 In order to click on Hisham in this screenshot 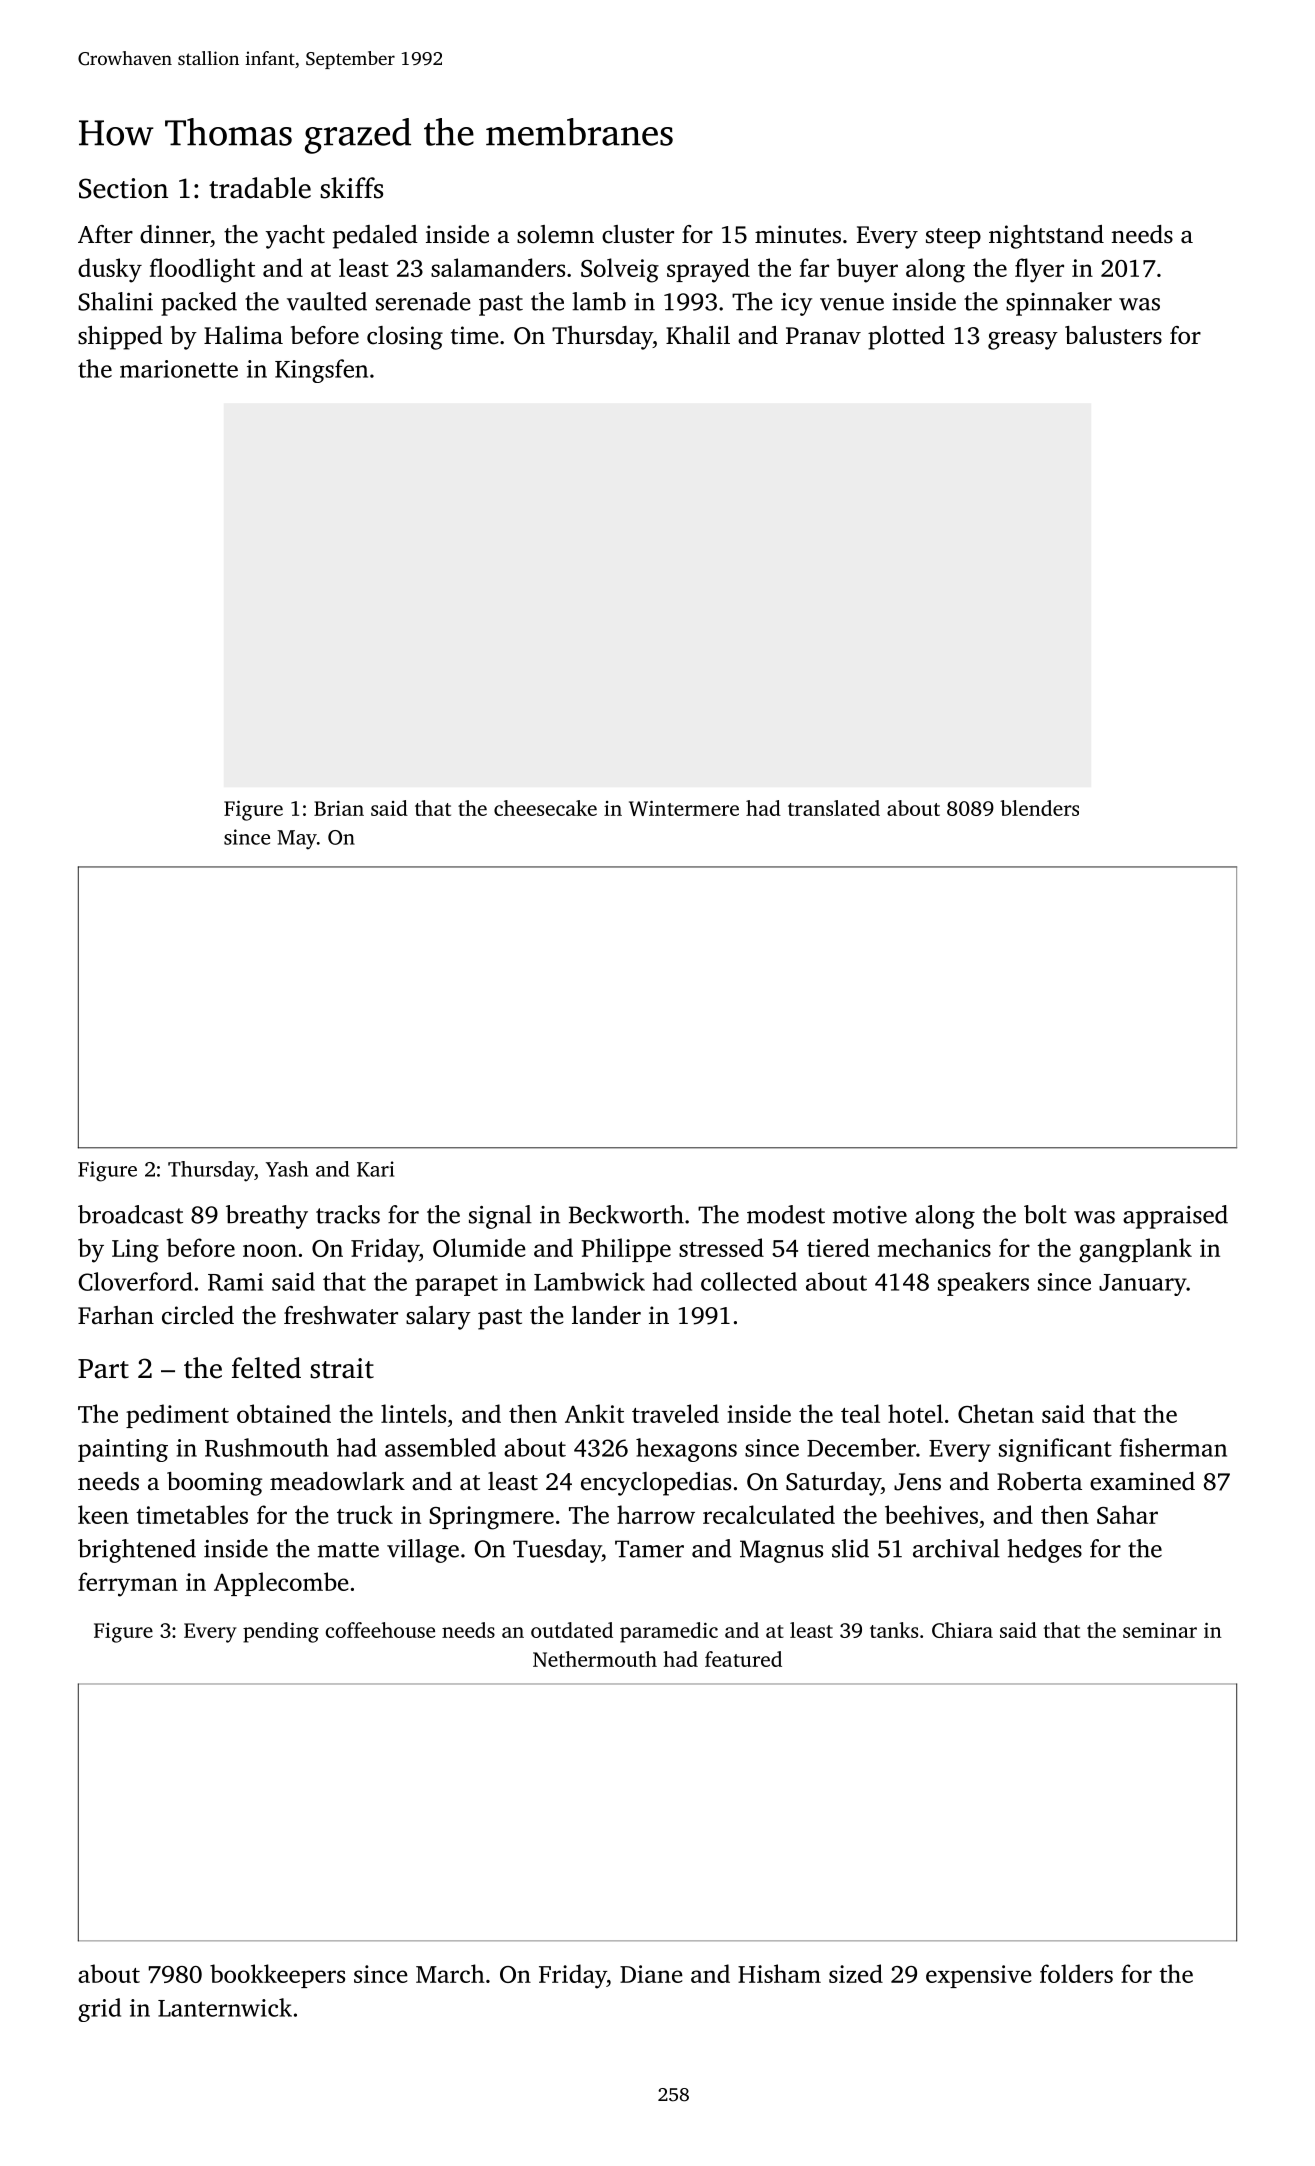, I will do `click(779, 1973)`.
